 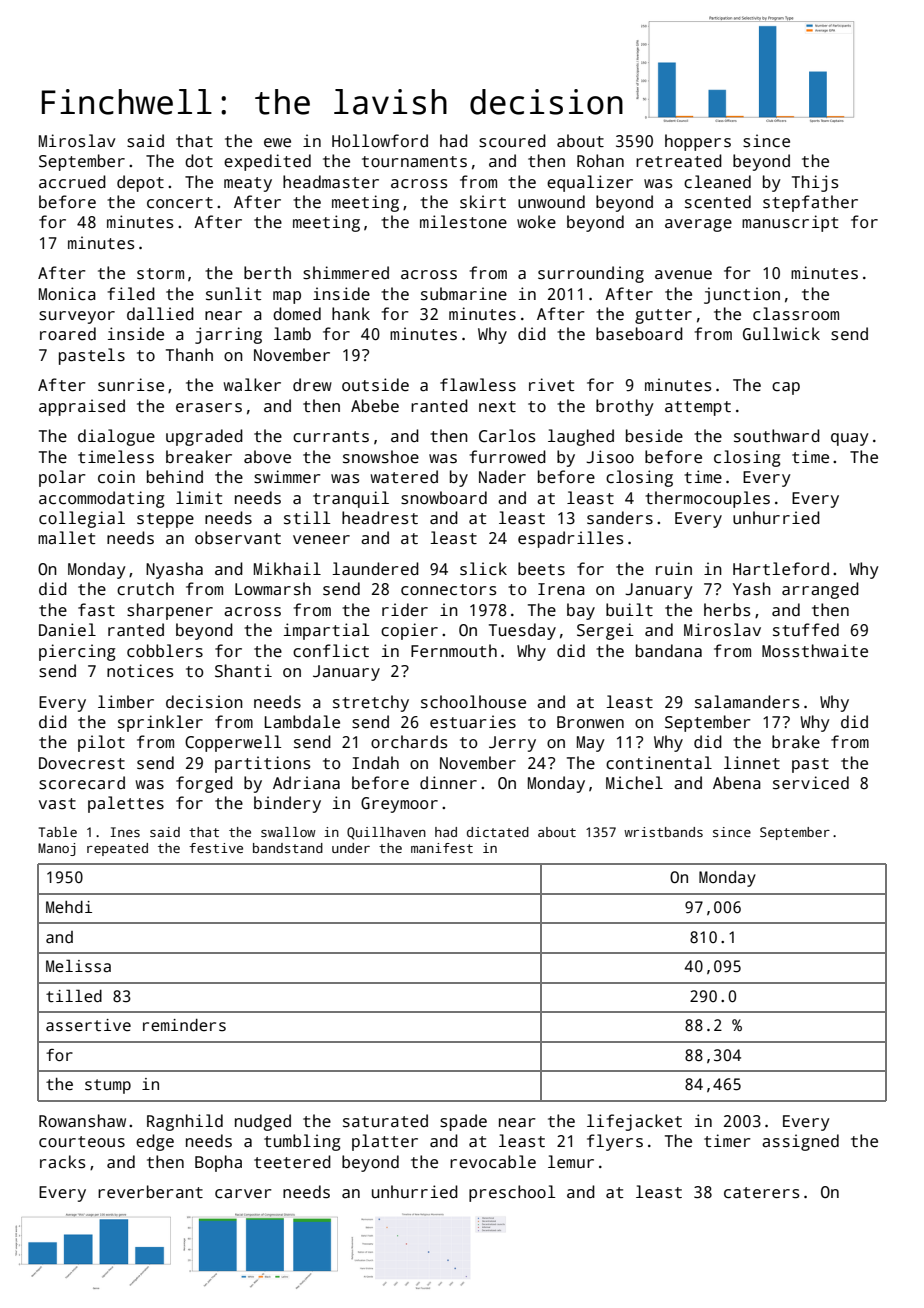 I want to click on accrued, so click(x=72, y=182).
